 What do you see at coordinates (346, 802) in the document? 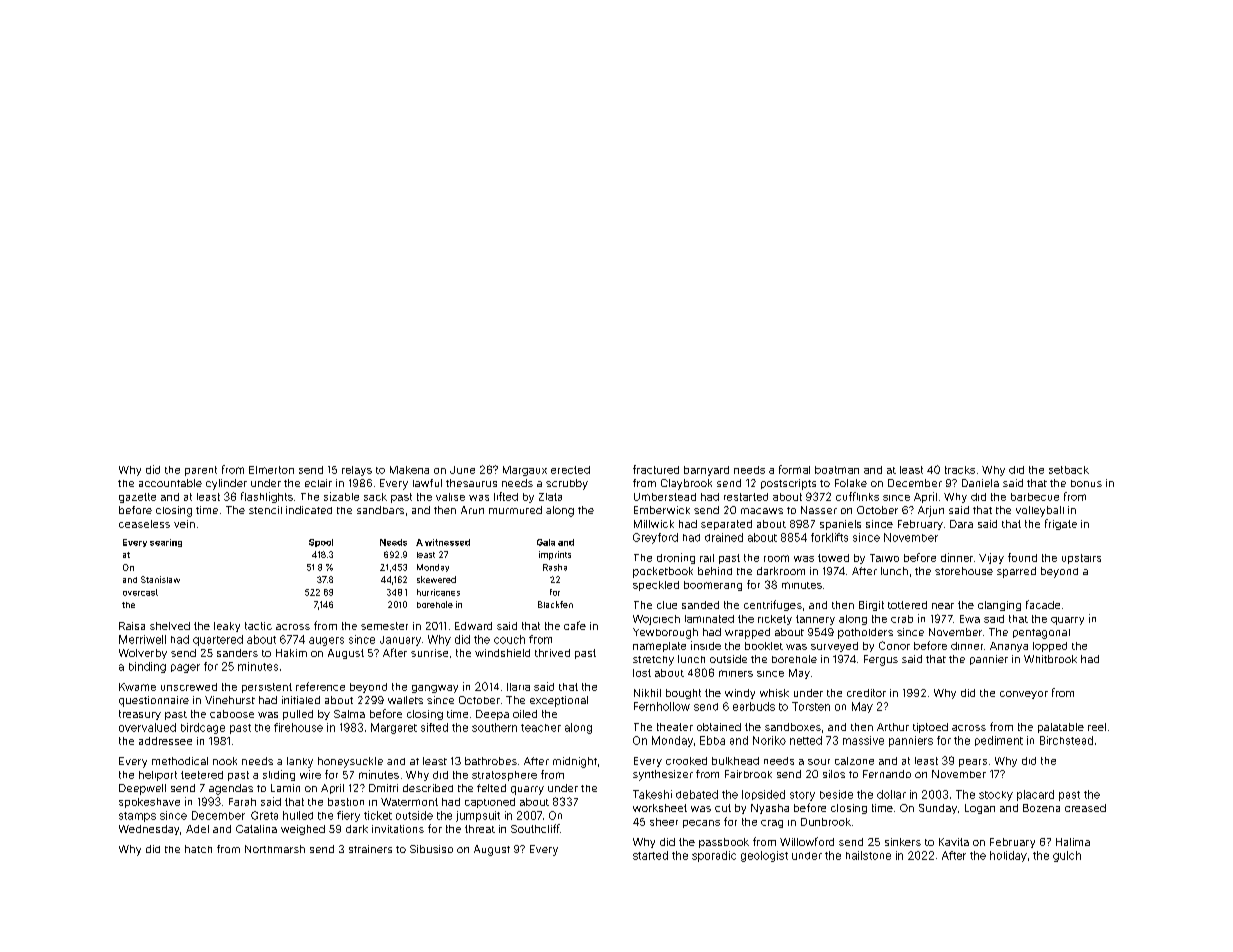
I see `bastion` at bounding box center [346, 802].
